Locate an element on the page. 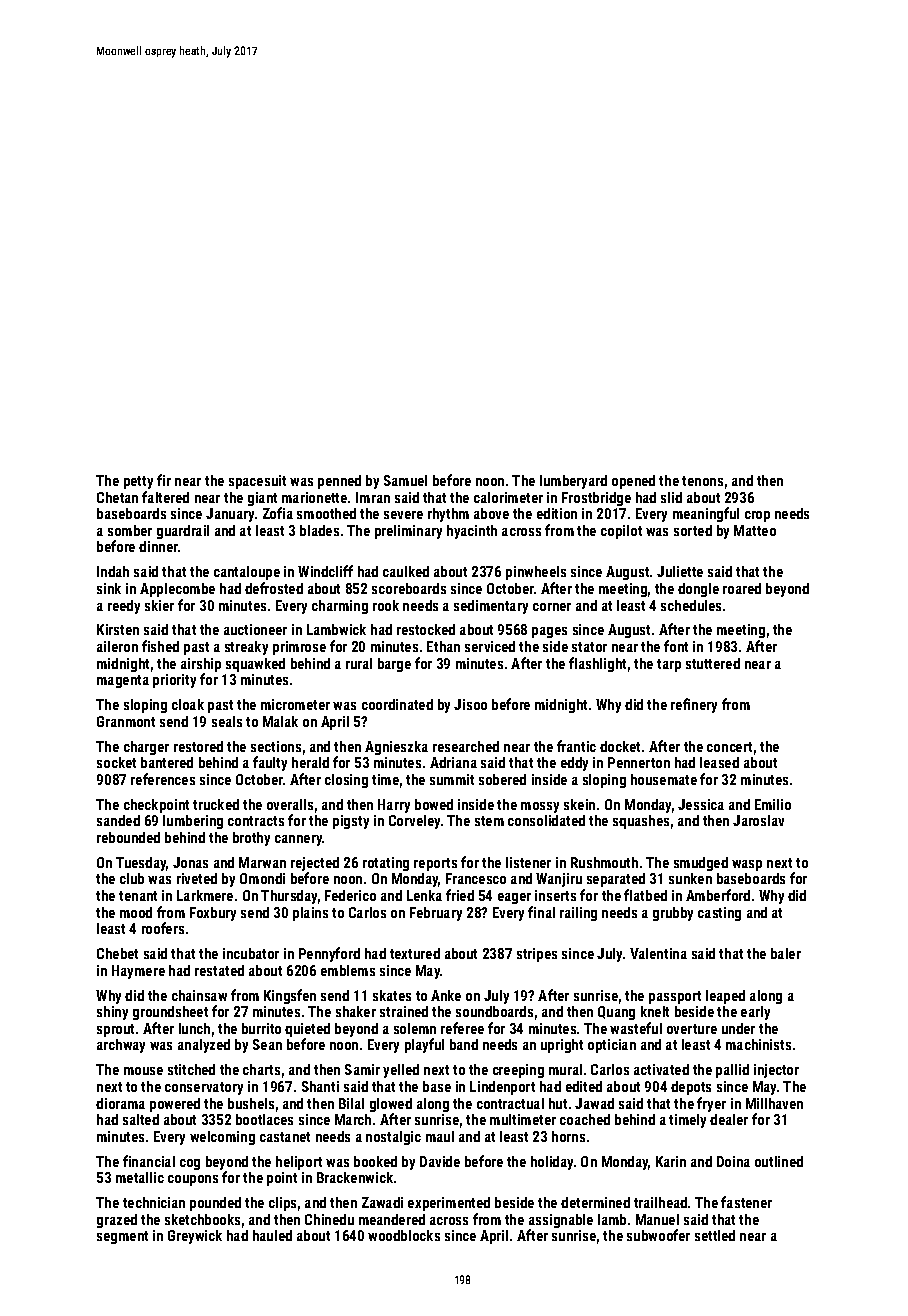  assignable is located at coordinates (561, 1221).
